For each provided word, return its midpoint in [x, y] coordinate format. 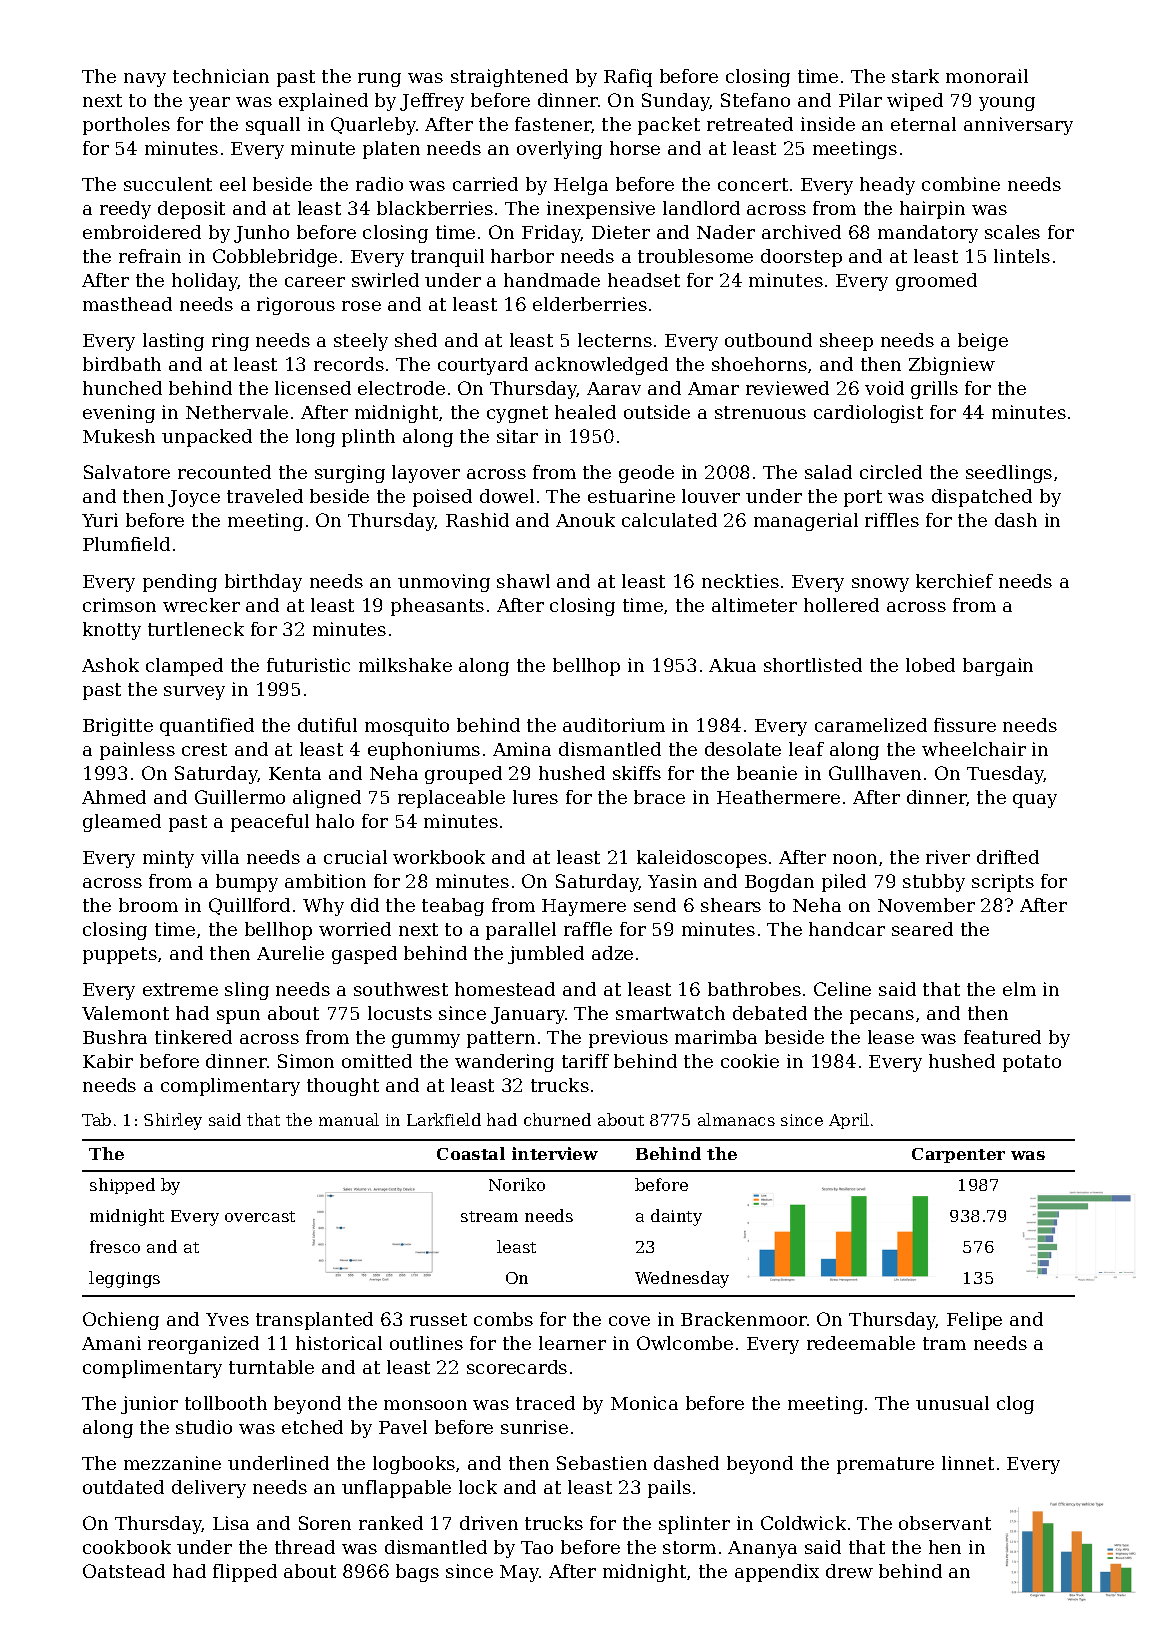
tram [944, 1343]
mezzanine [172, 1463]
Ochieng [121, 1321]
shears [731, 905]
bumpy [247, 883]
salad [828, 472]
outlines [426, 1343]
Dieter [621, 232]
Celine [842, 989]
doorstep [801, 258]
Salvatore [127, 472]
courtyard [483, 366]
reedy [125, 210]
